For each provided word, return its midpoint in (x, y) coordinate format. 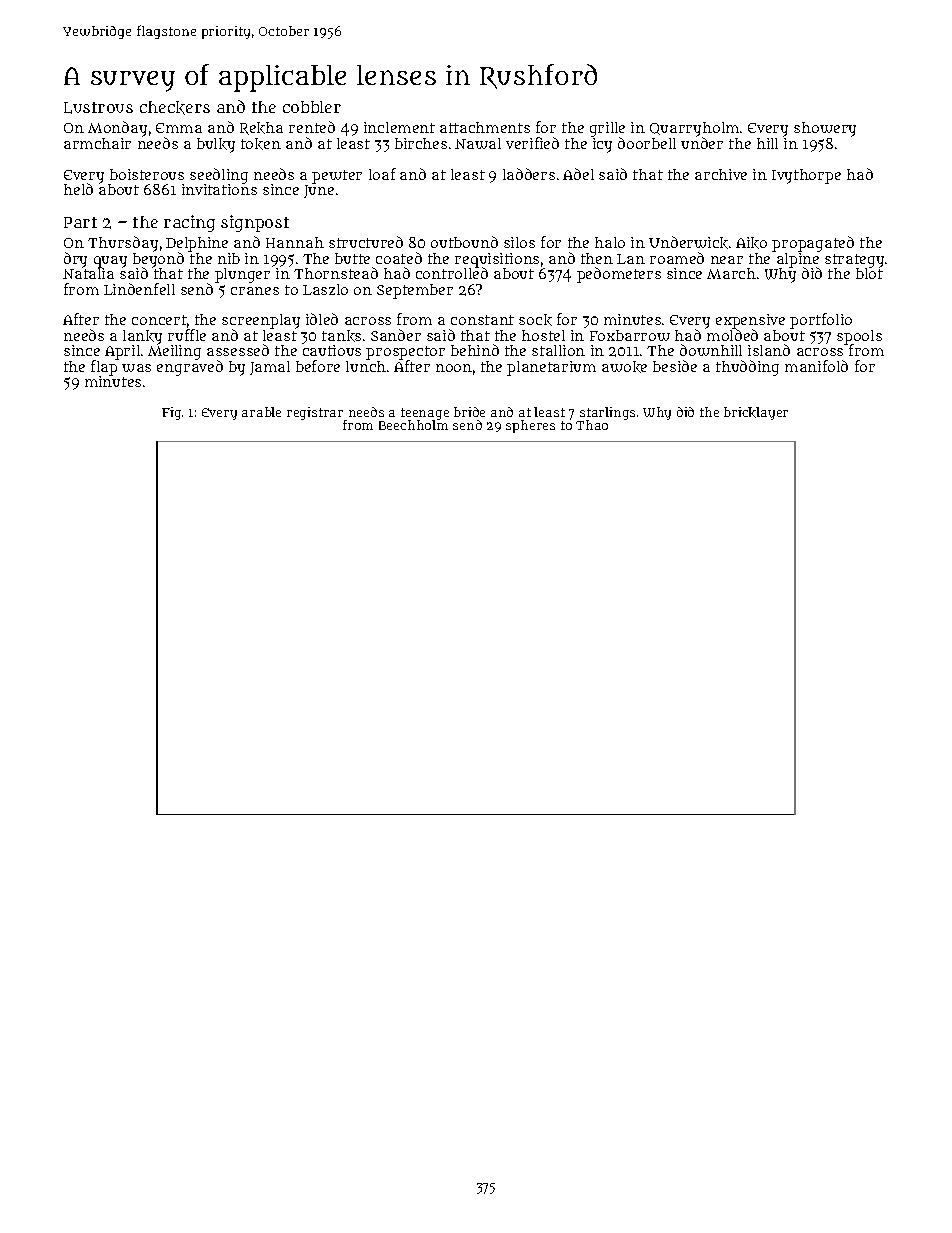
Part (80, 222)
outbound (464, 242)
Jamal (270, 368)
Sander (396, 335)
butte (352, 258)
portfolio (821, 321)
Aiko (751, 243)
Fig (171, 413)
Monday (117, 129)
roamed (677, 258)
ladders (529, 174)
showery (825, 129)
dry (75, 260)
